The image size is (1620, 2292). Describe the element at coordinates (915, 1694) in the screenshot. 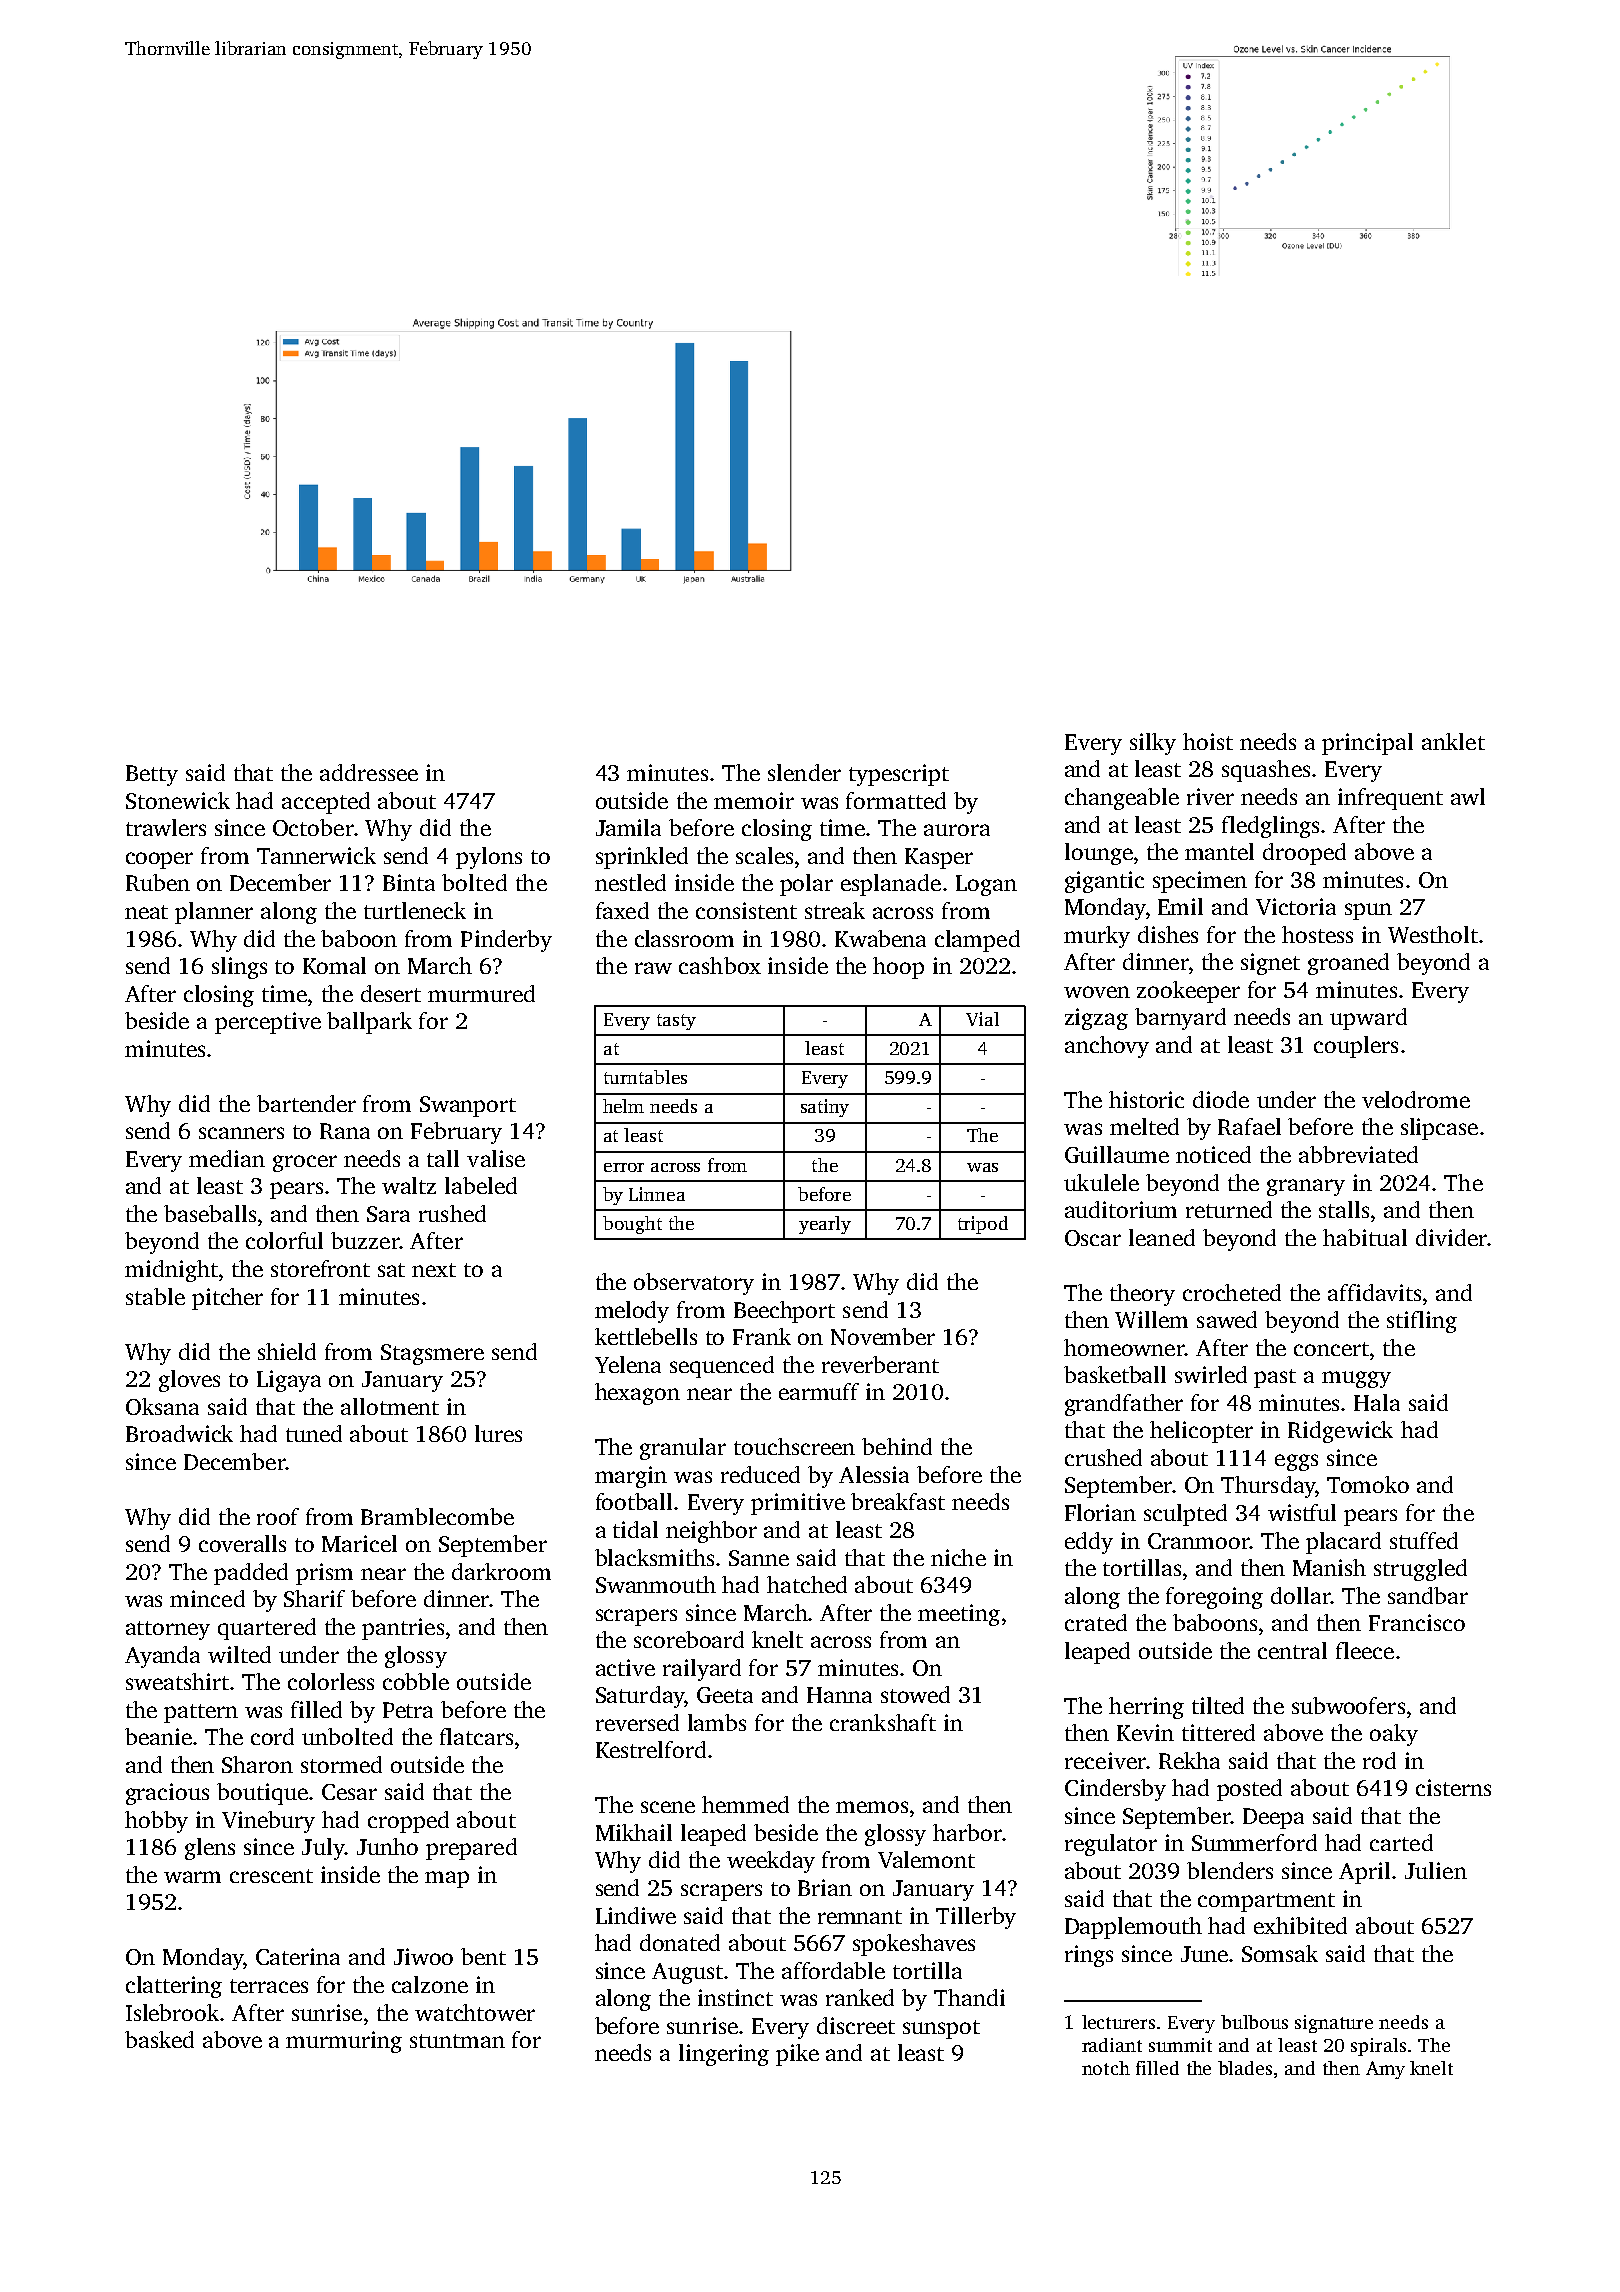

I see `stowed` at that location.
